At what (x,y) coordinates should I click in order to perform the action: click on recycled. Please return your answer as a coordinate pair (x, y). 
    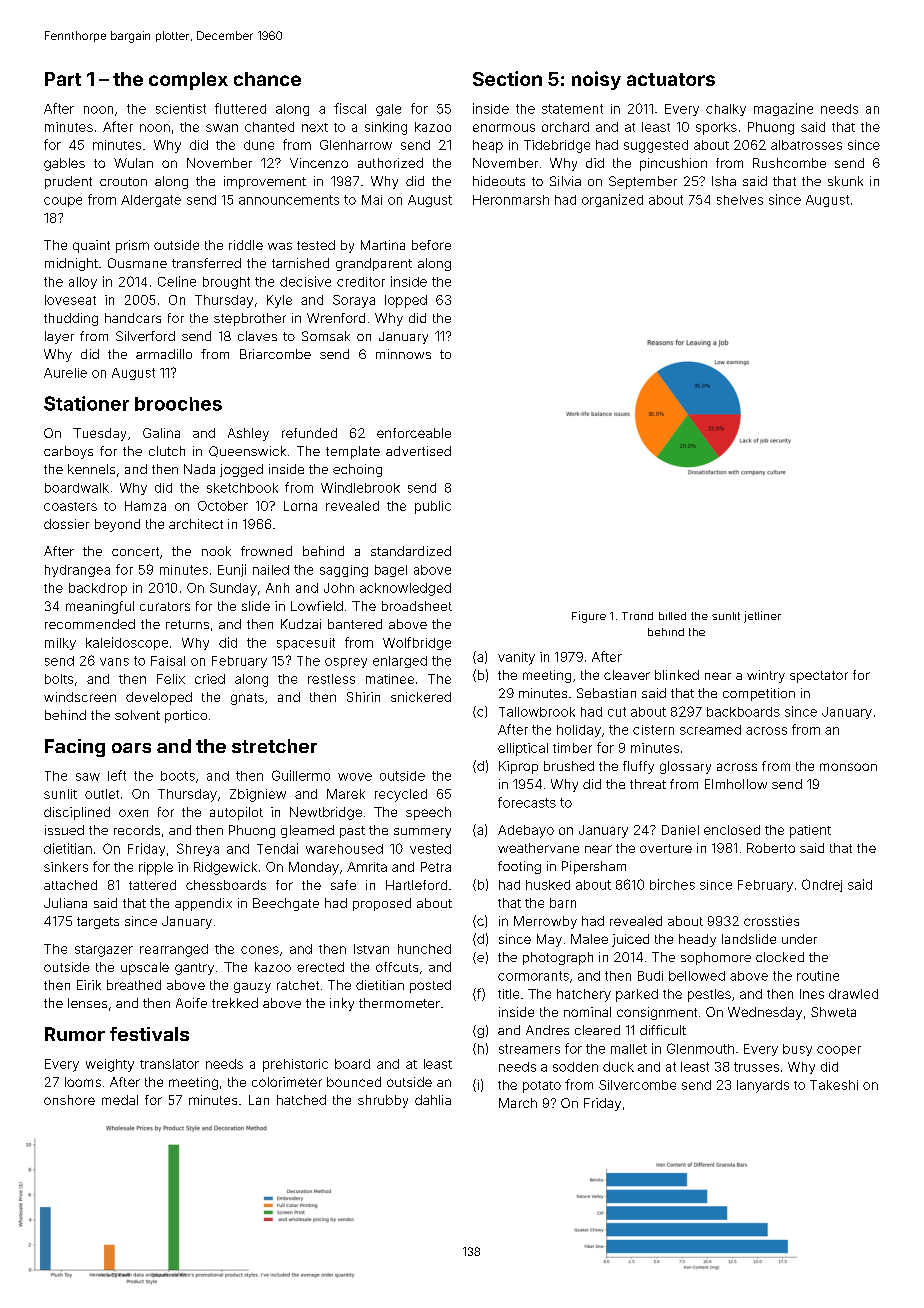
    Looking at the image, I should click on (401, 795).
